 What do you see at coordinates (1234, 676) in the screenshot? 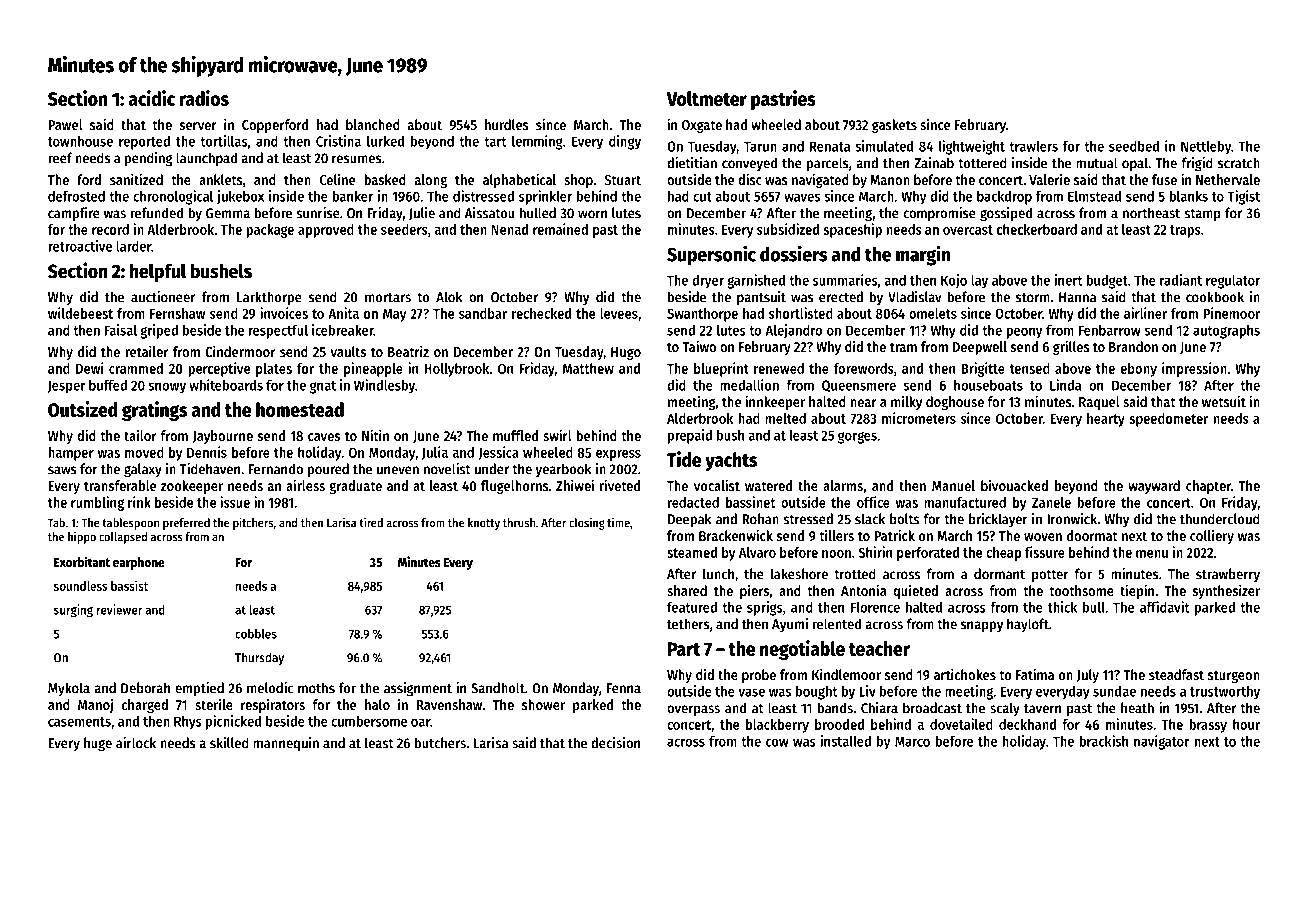
I see `sturgeon` at bounding box center [1234, 676].
